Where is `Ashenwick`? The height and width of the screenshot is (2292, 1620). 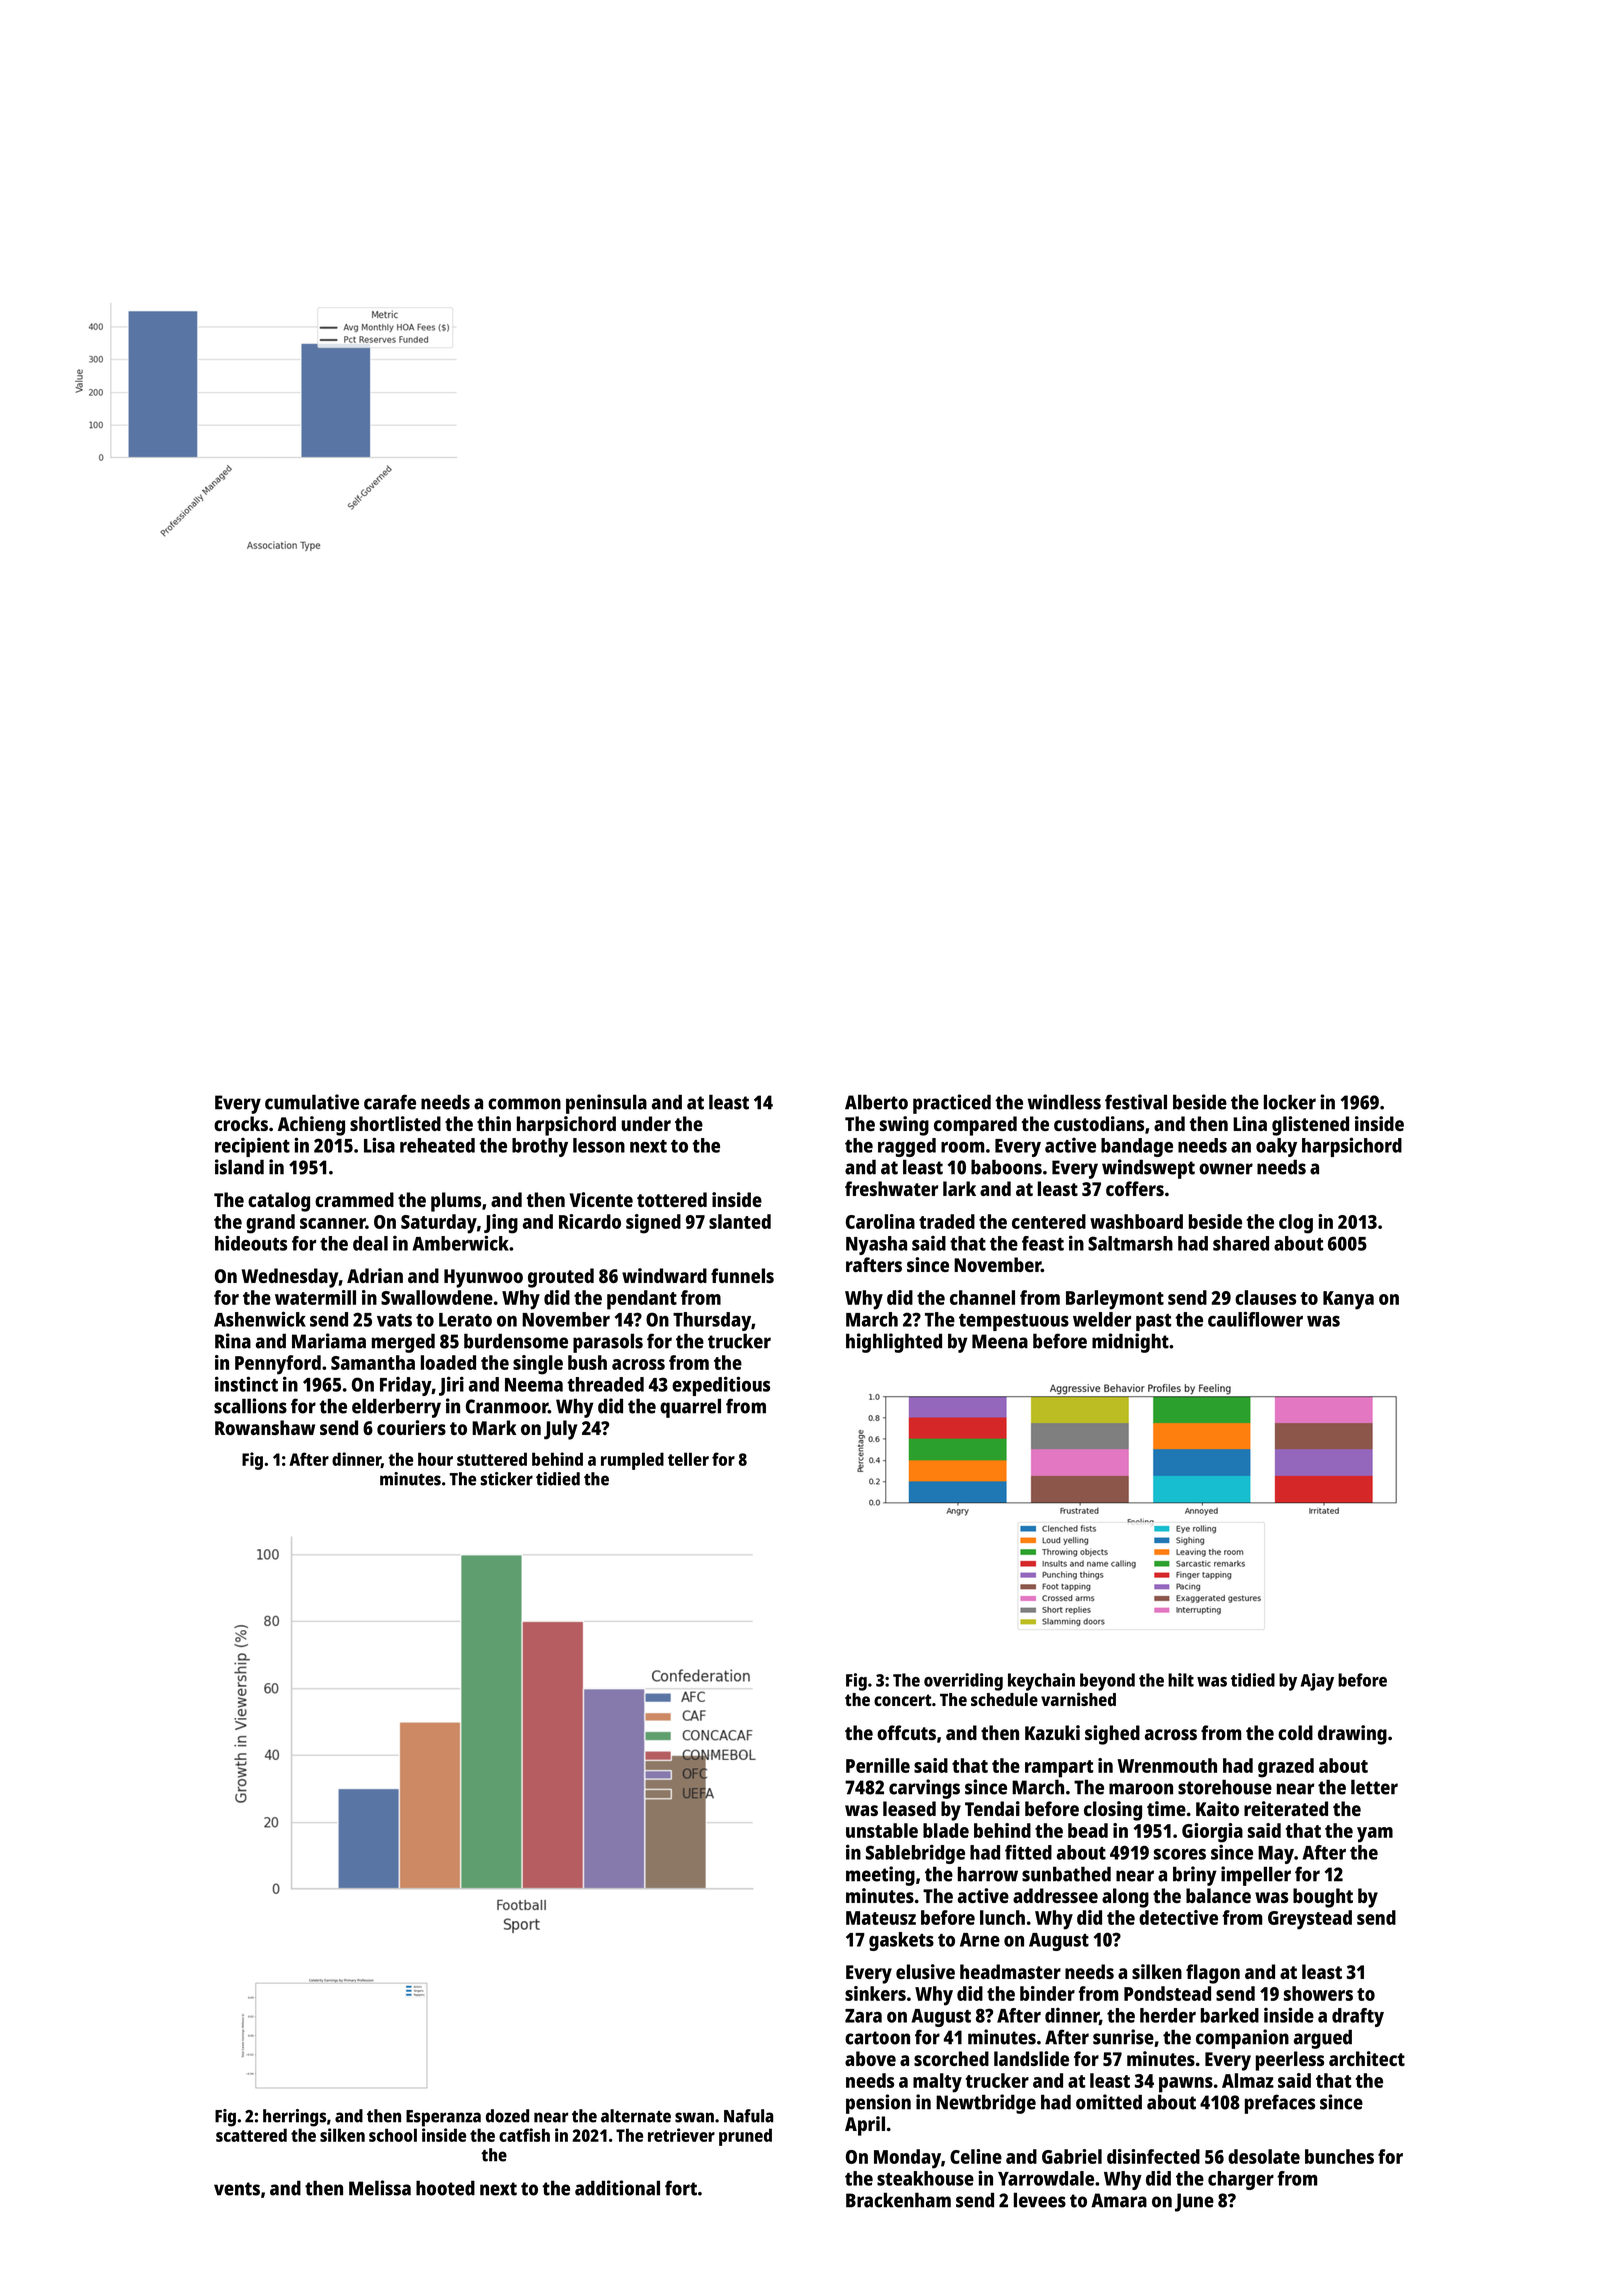 Ashenwick is located at coordinates (260, 1319).
